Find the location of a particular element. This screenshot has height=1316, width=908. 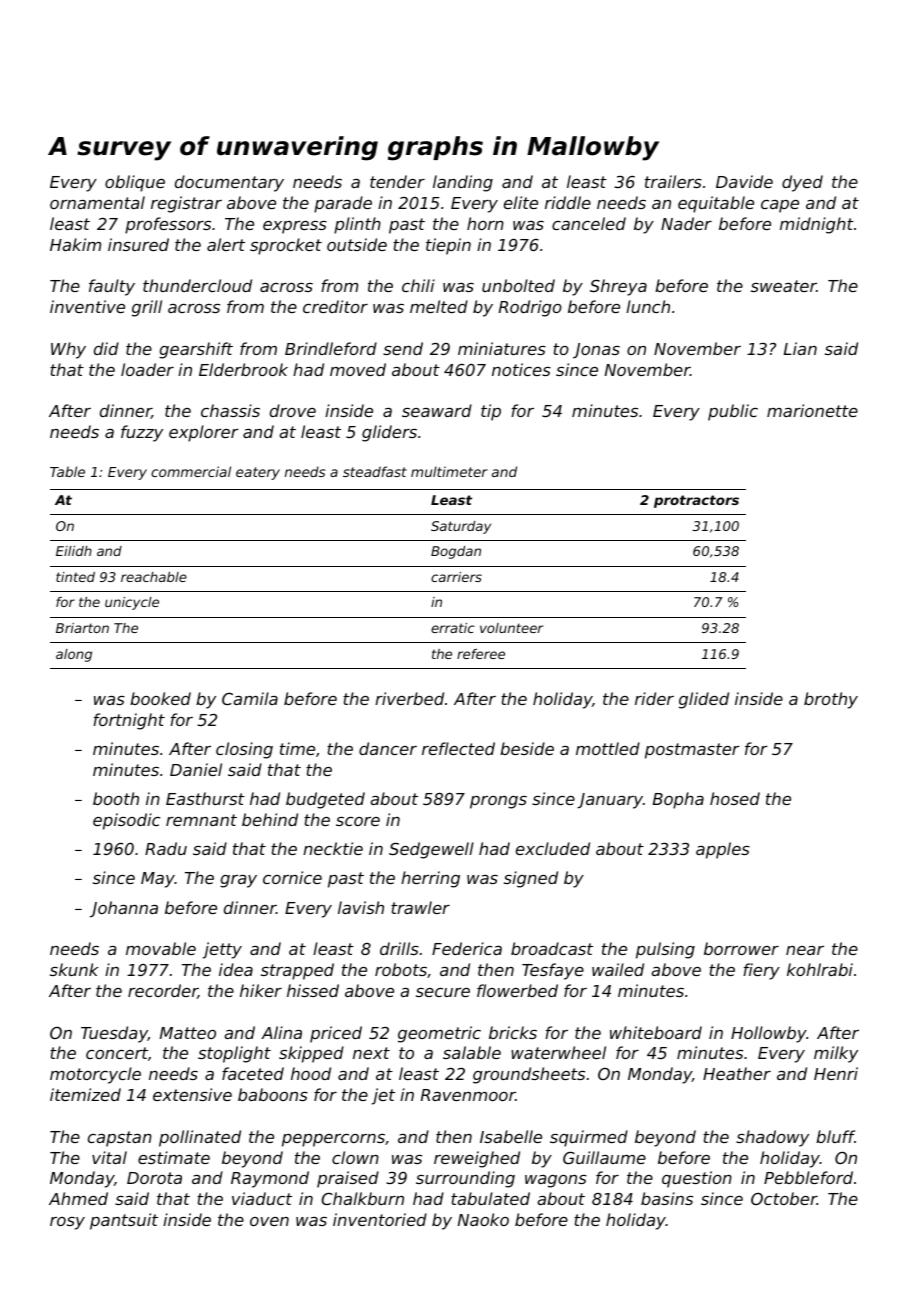

rider is located at coordinates (654, 698).
